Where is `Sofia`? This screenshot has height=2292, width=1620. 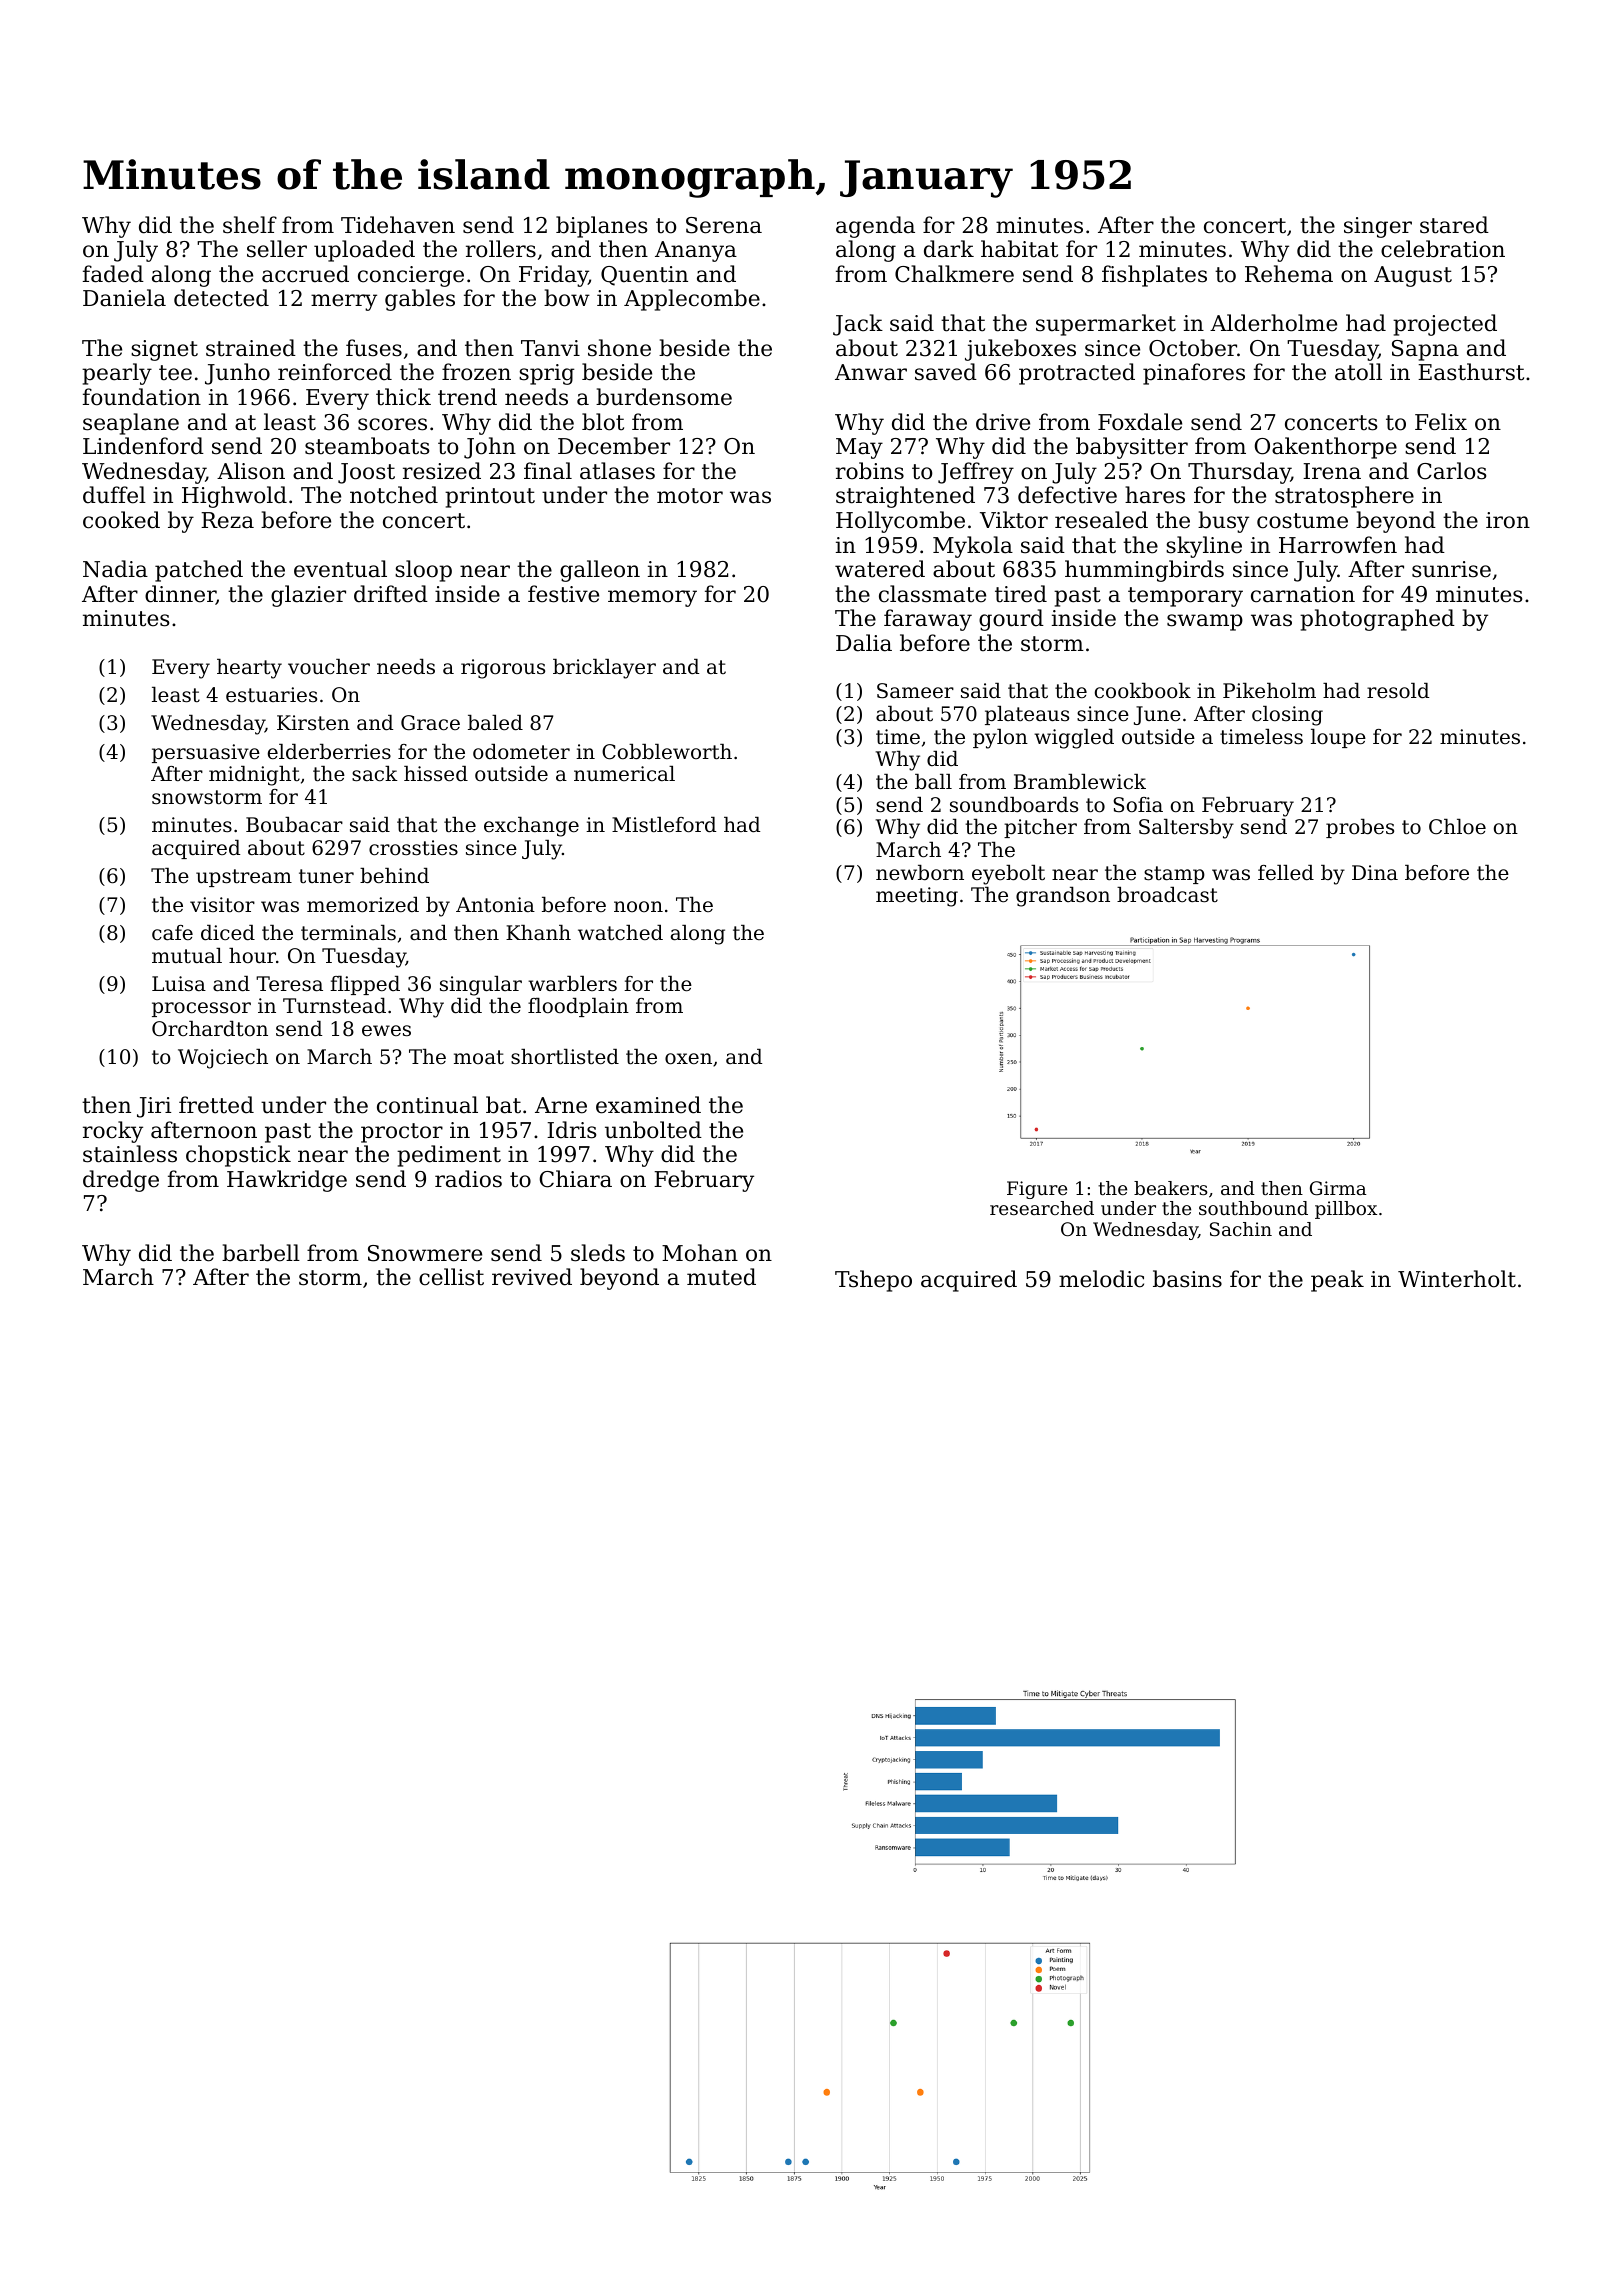 Sofia is located at coordinates (1138, 805).
